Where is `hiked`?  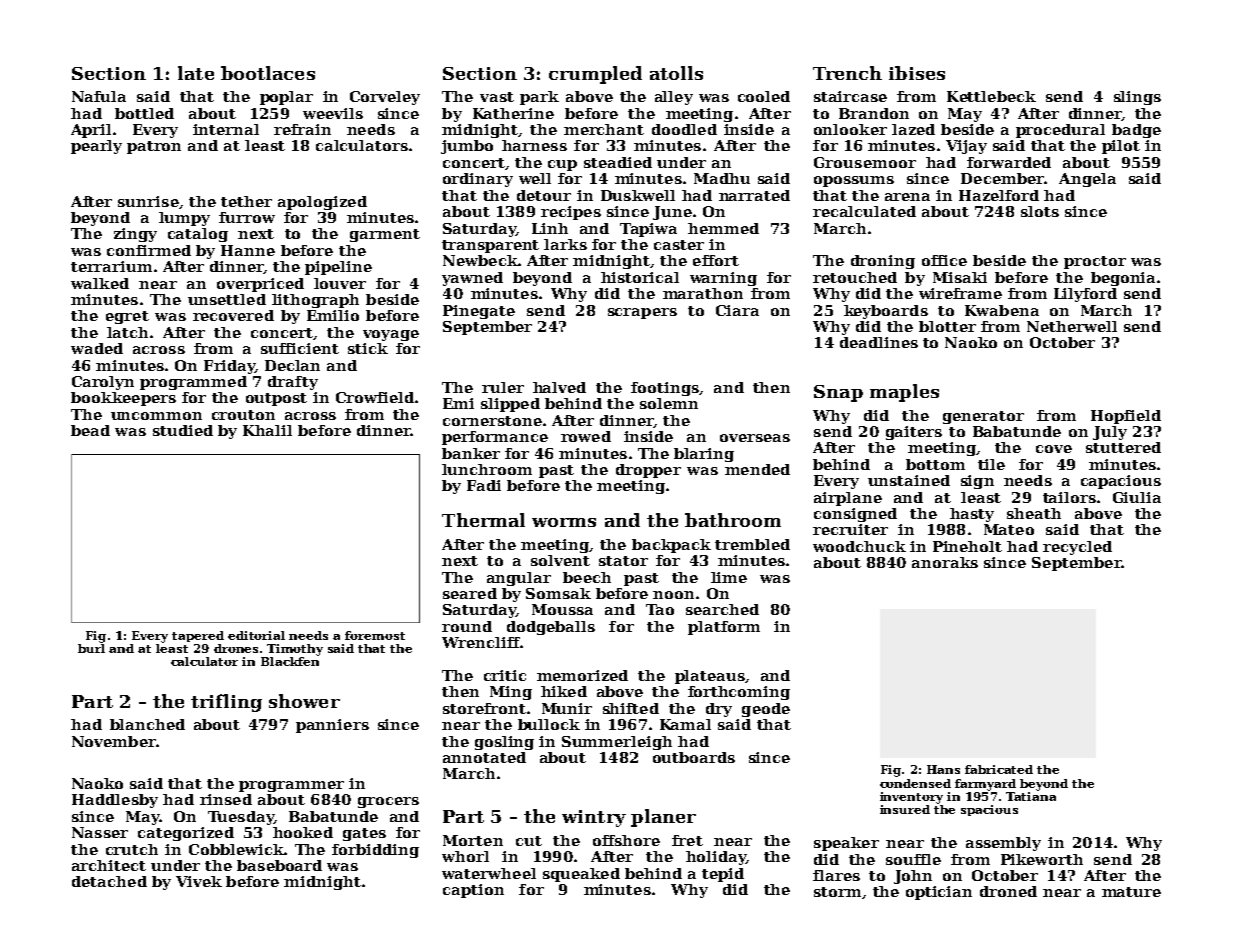
hiked is located at coordinates (564, 691).
